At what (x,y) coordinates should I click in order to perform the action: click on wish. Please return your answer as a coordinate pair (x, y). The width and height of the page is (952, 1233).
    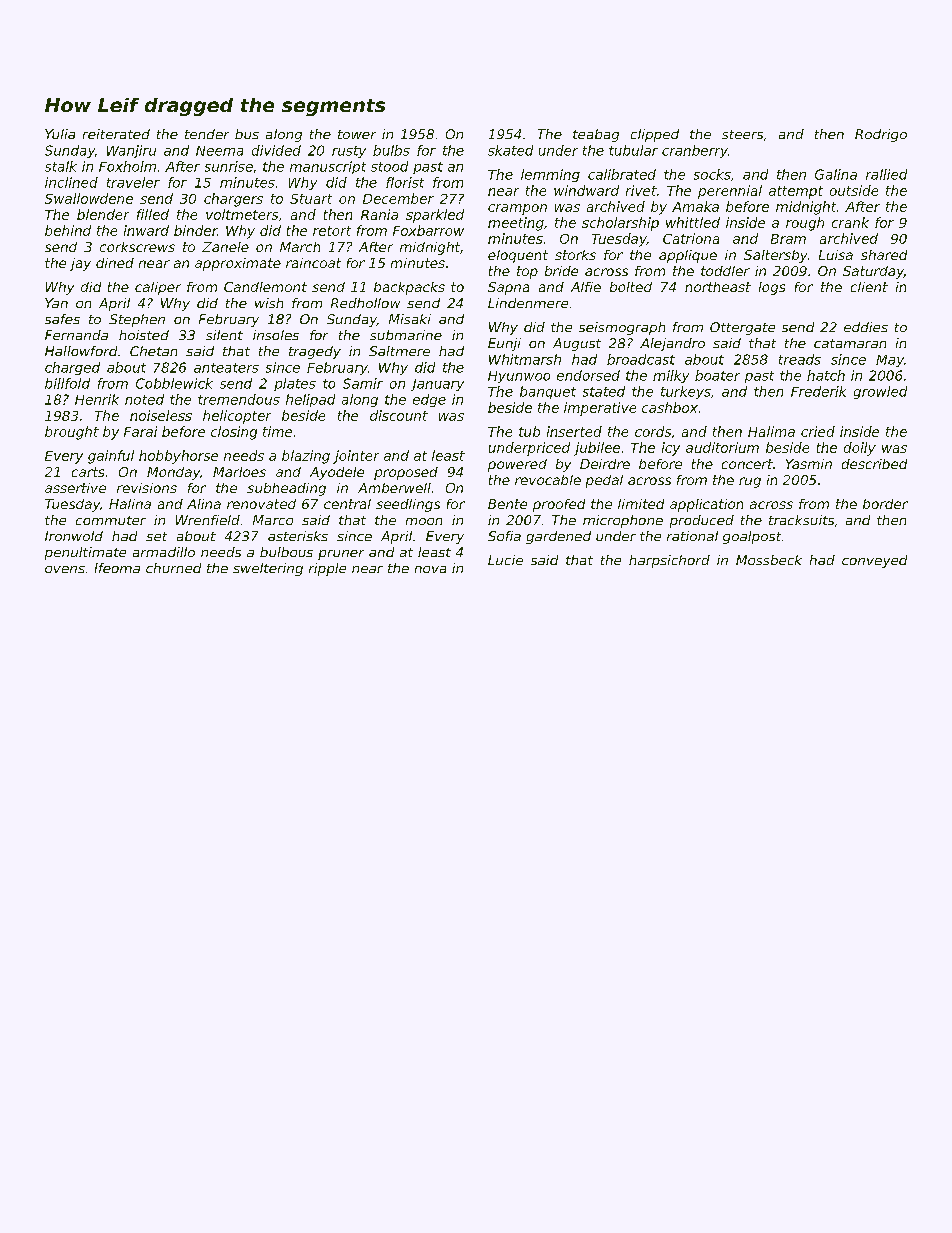
    Looking at the image, I should click on (269, 303).
